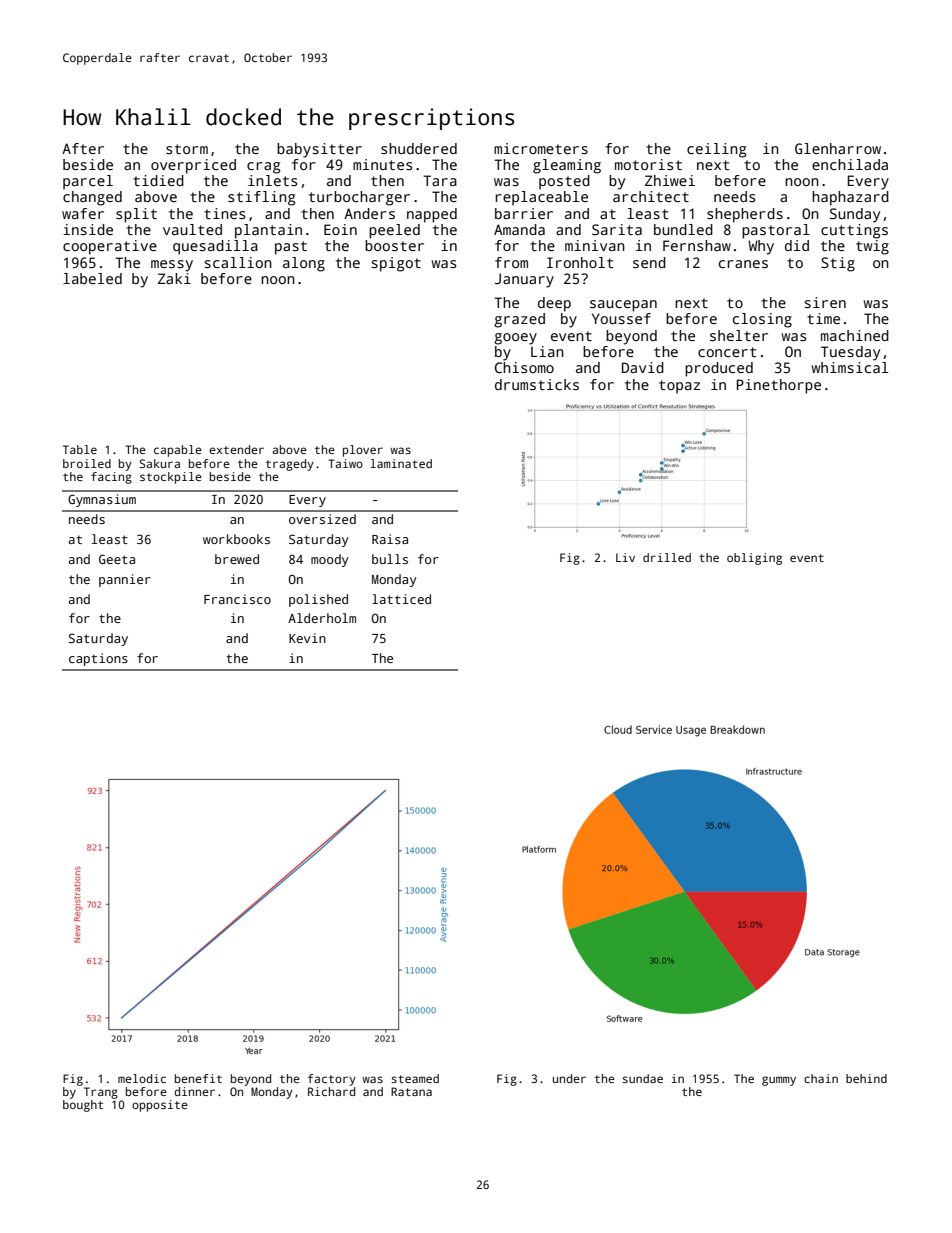  Describe the element at coordinates (136, 215) in the document. I see `split` at that location.
